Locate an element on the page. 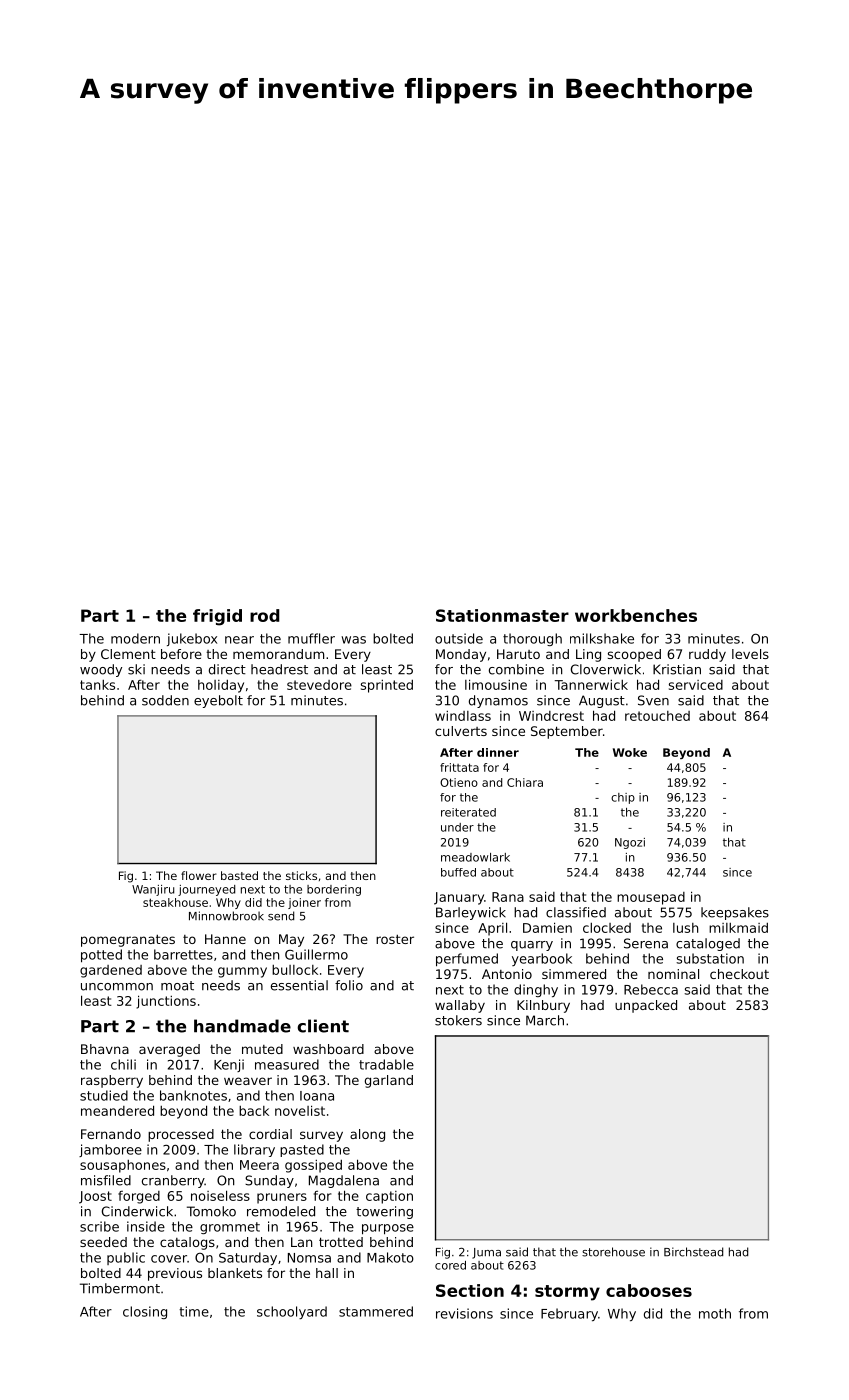 The image size is (849, 1400). moth is located at coordinates (715, 1313).
